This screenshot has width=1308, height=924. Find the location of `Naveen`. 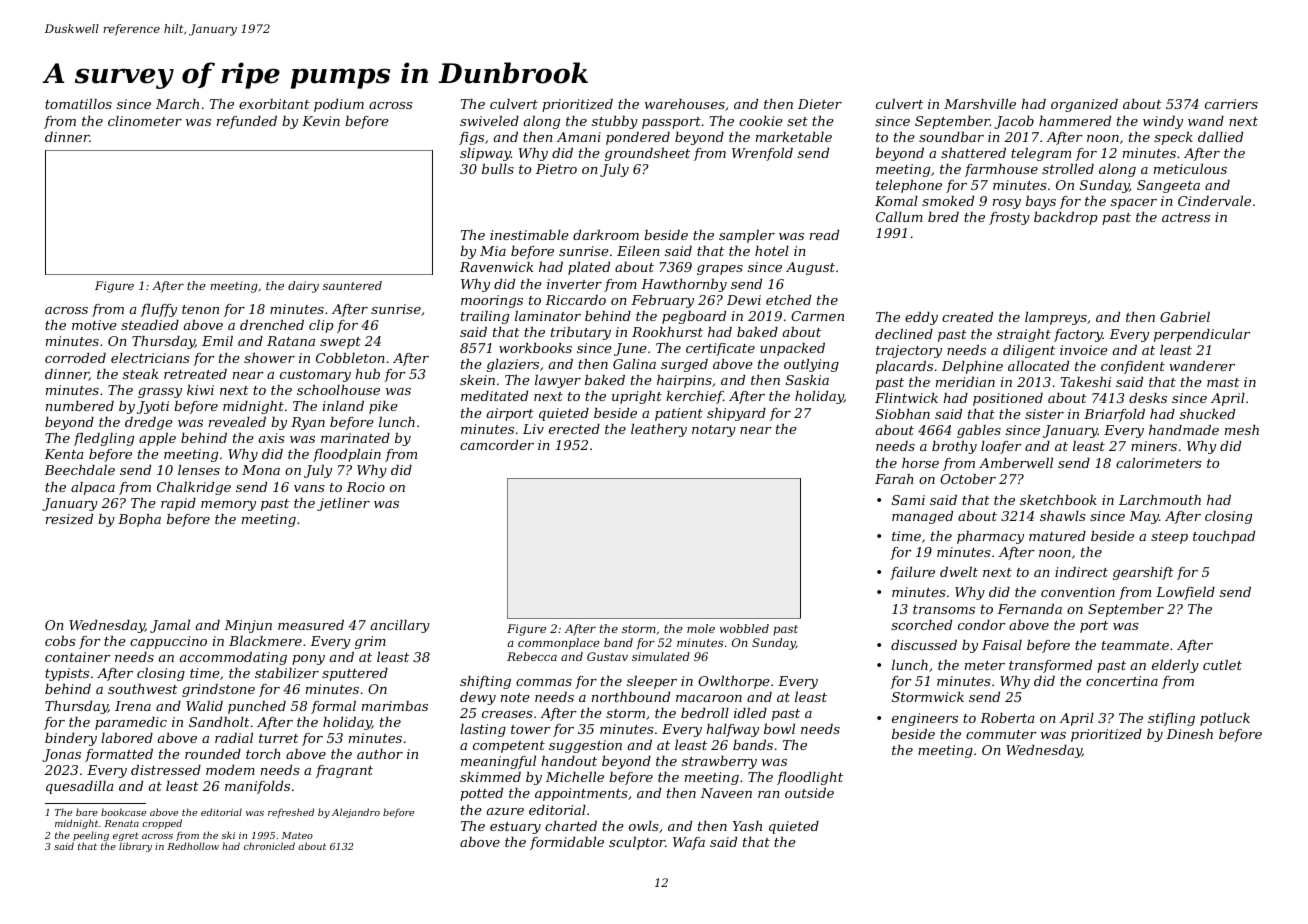

Naveen is located at coordinates (726, 793).
